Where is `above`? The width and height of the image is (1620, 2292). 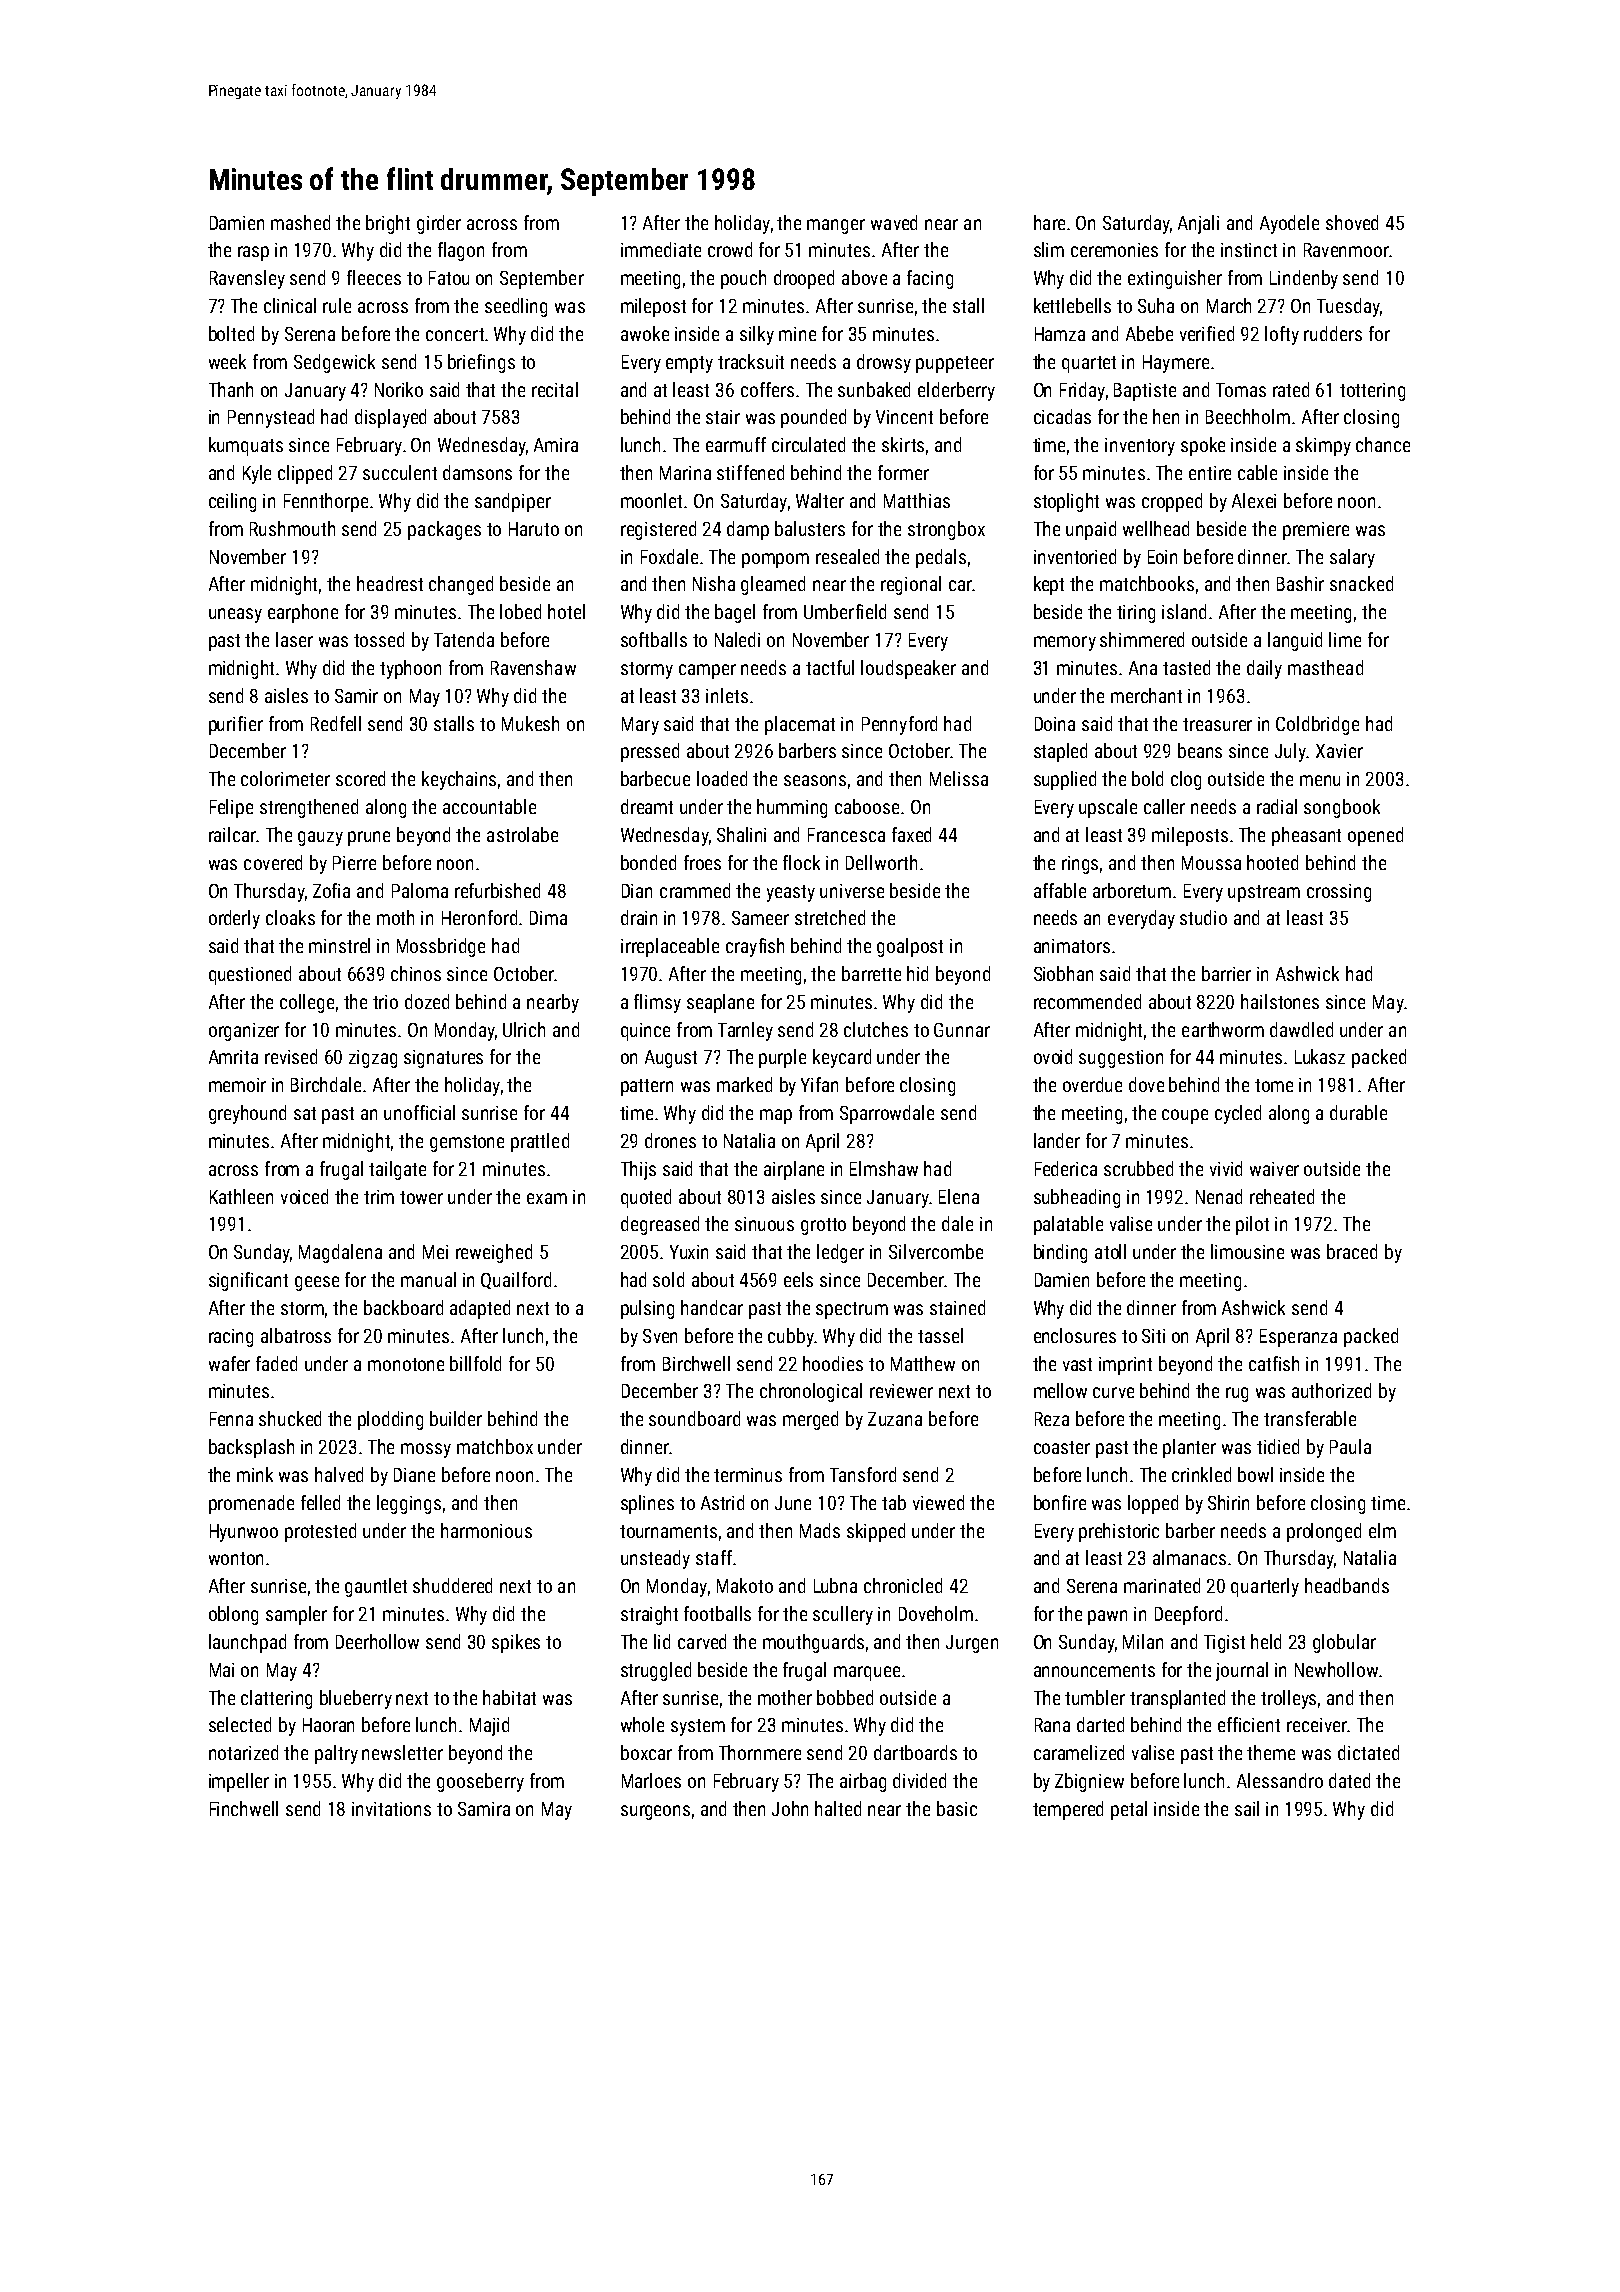 above is located at coordinates (864, 277).
